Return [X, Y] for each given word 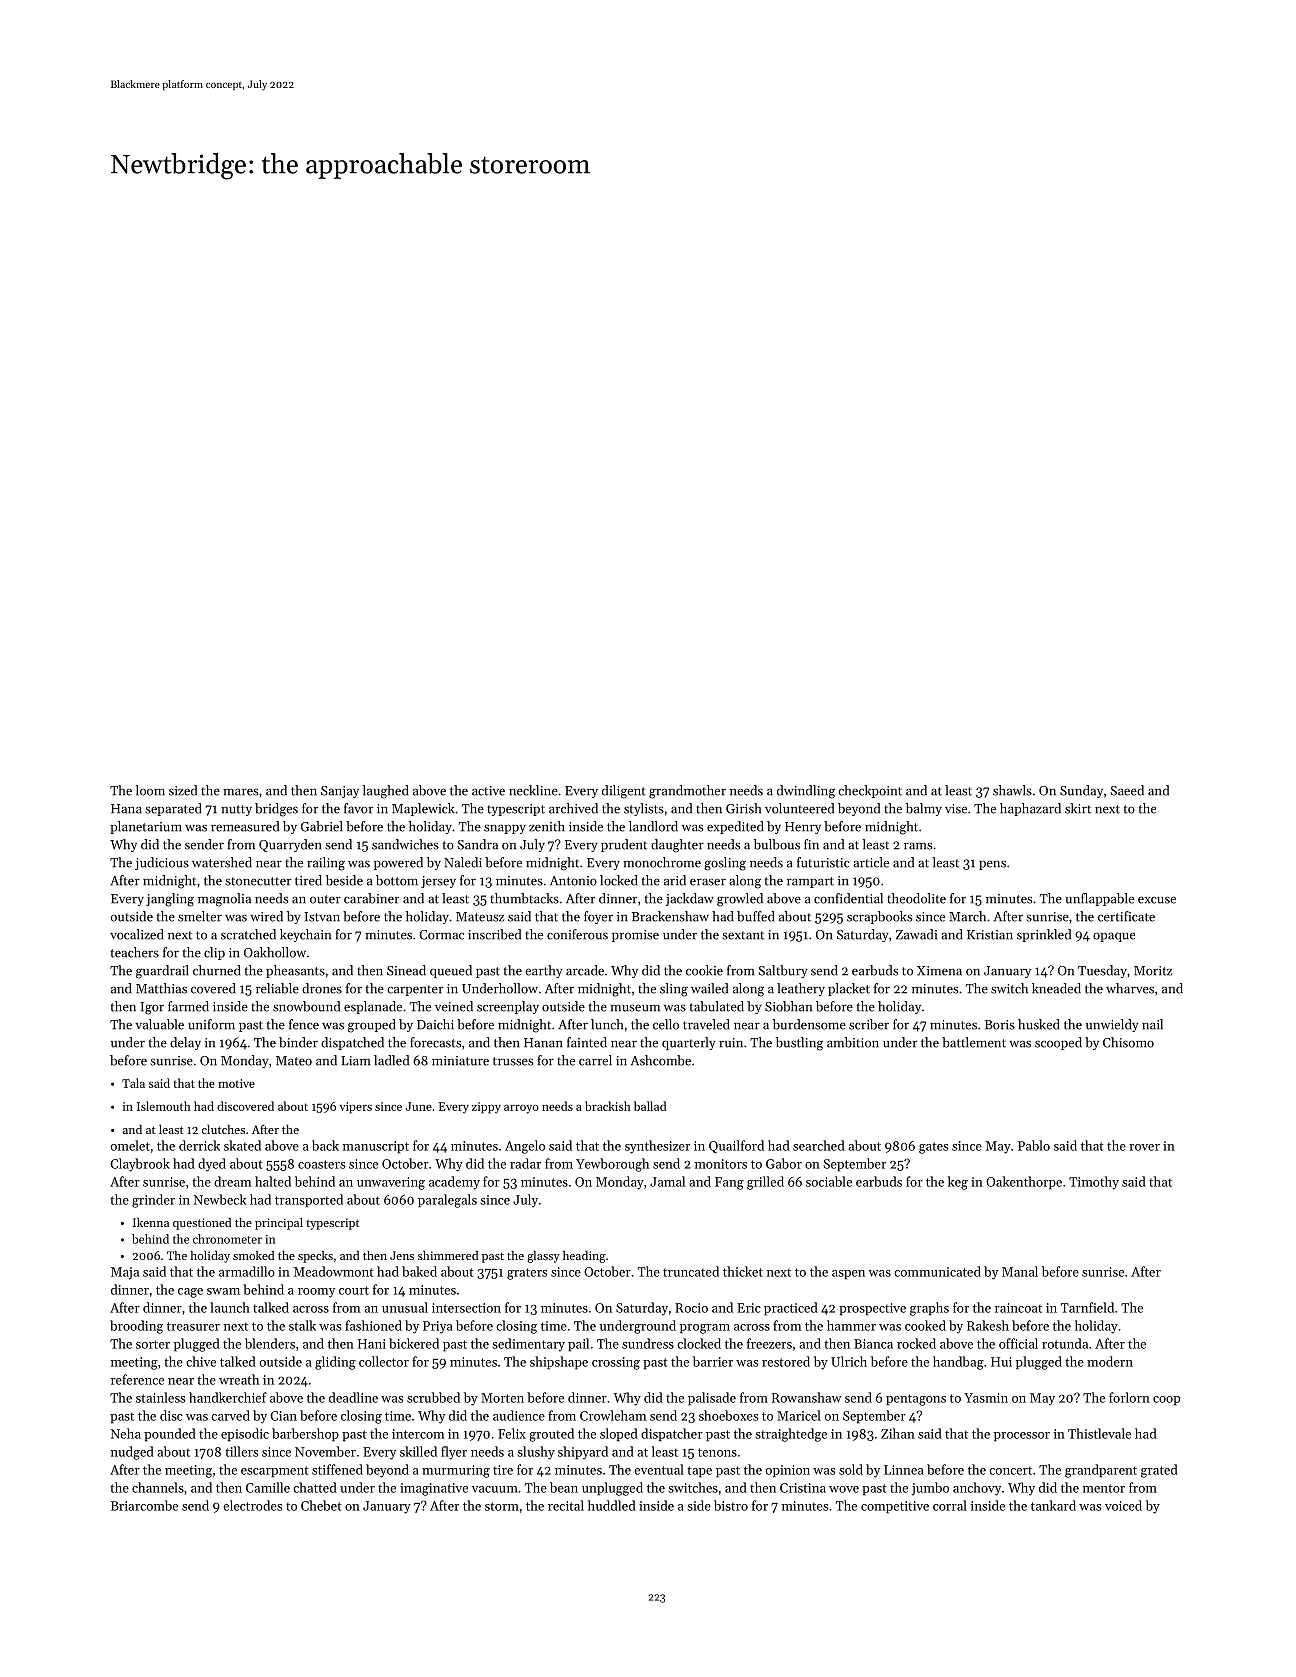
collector [384, 1361]
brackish [608, 1106]
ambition [853, 1042]
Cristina [803, 1488]
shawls [1012, 790]
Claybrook [140, 1165]
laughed [385, 792]
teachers [135, 952]
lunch [607, 1024]
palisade [712, 1399]
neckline [533, 790]
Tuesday [1102, 971]
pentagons [916, 1400]
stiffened [337, 1469]
